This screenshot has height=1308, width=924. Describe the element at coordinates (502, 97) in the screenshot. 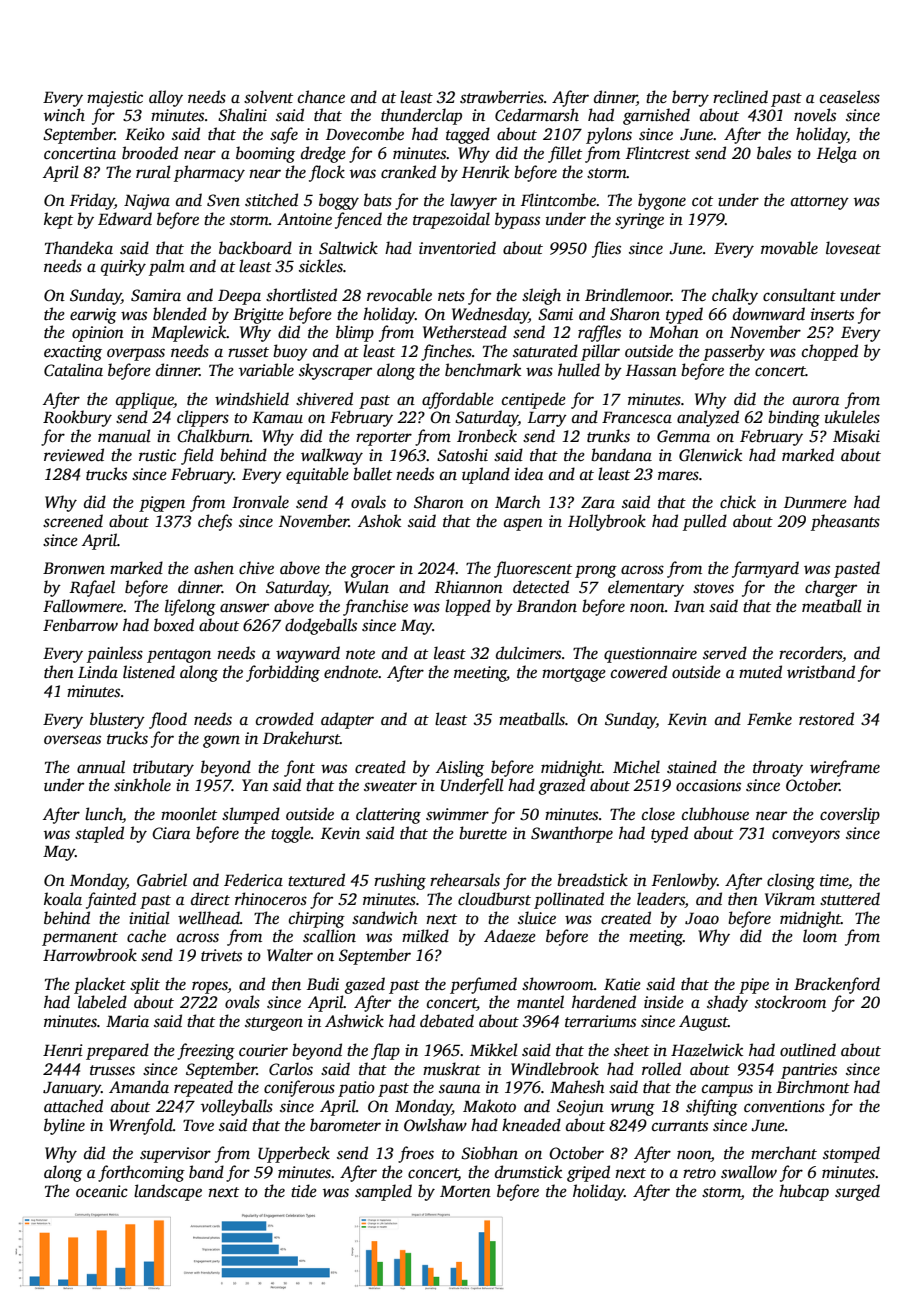

I see `strawberries` at that location.
